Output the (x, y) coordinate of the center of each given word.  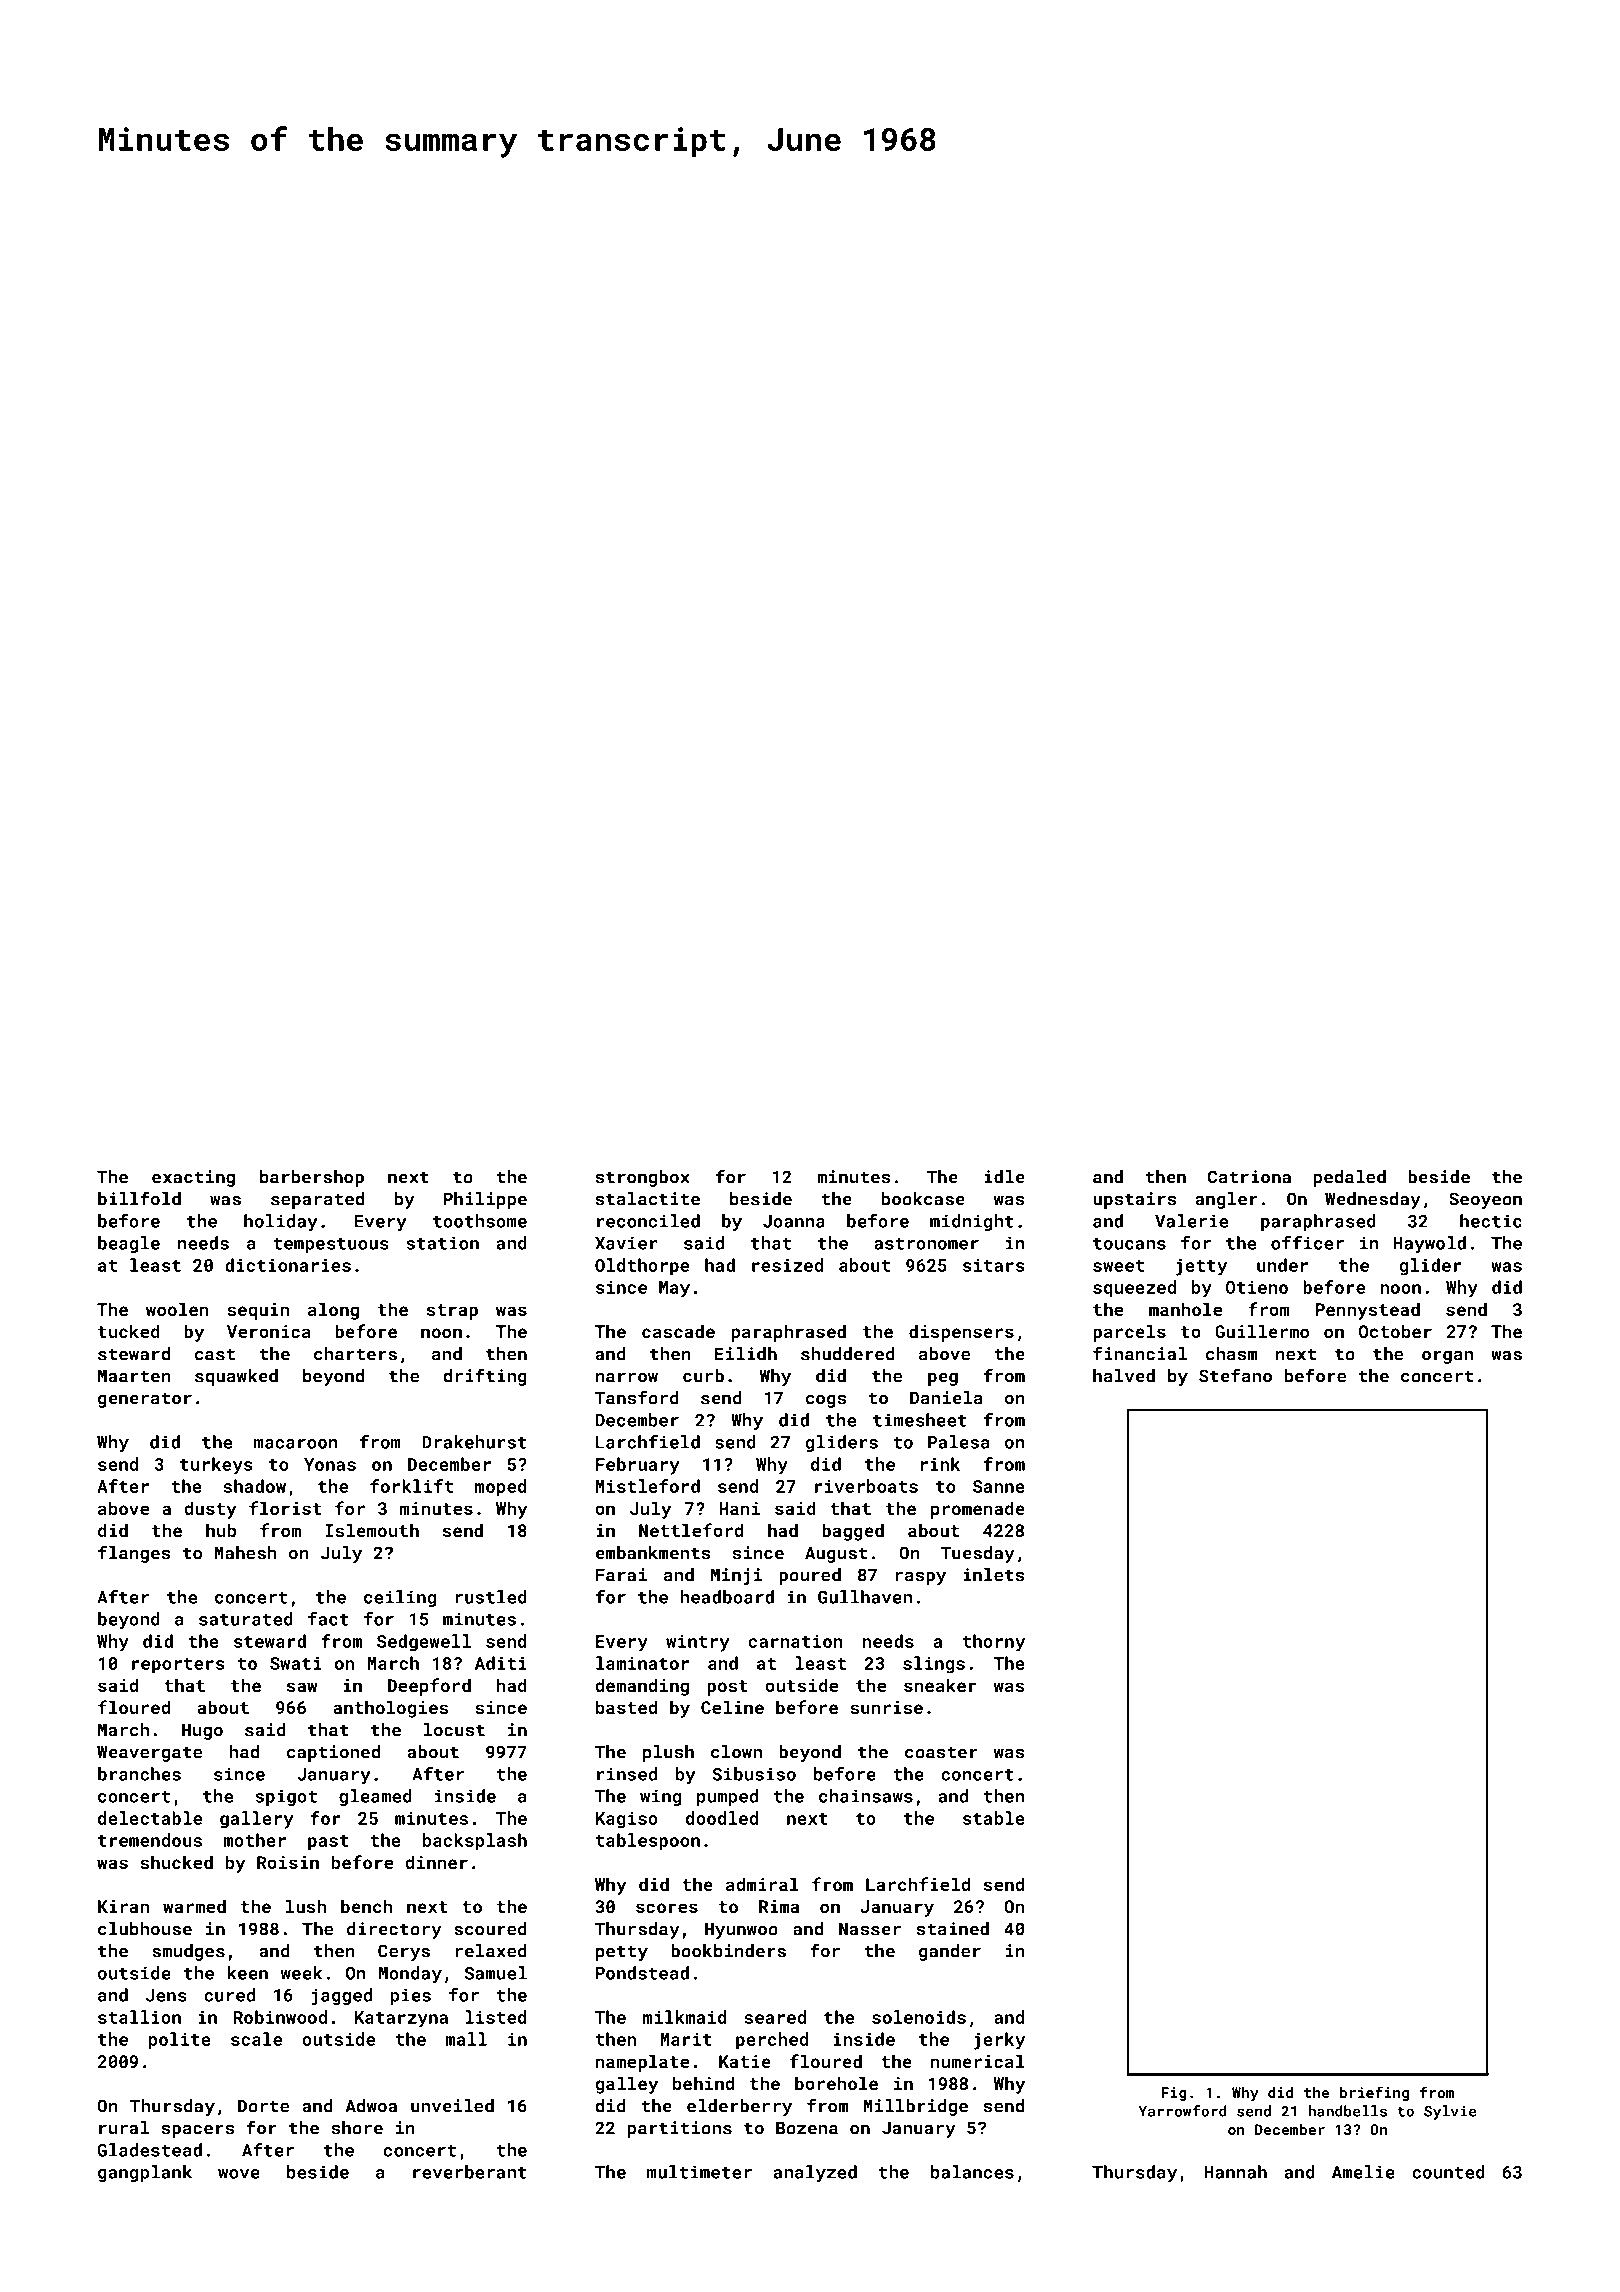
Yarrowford (1183, 2111)
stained (953, 1929)
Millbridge (916, 2107)
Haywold (1430, 1245)
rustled (491, 1597)
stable (994, 1818)
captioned (333, 1753)
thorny (994, 1643)
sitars (994, 1265)
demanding (642, 1687)
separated (317, 1200)
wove (239, 2174)
